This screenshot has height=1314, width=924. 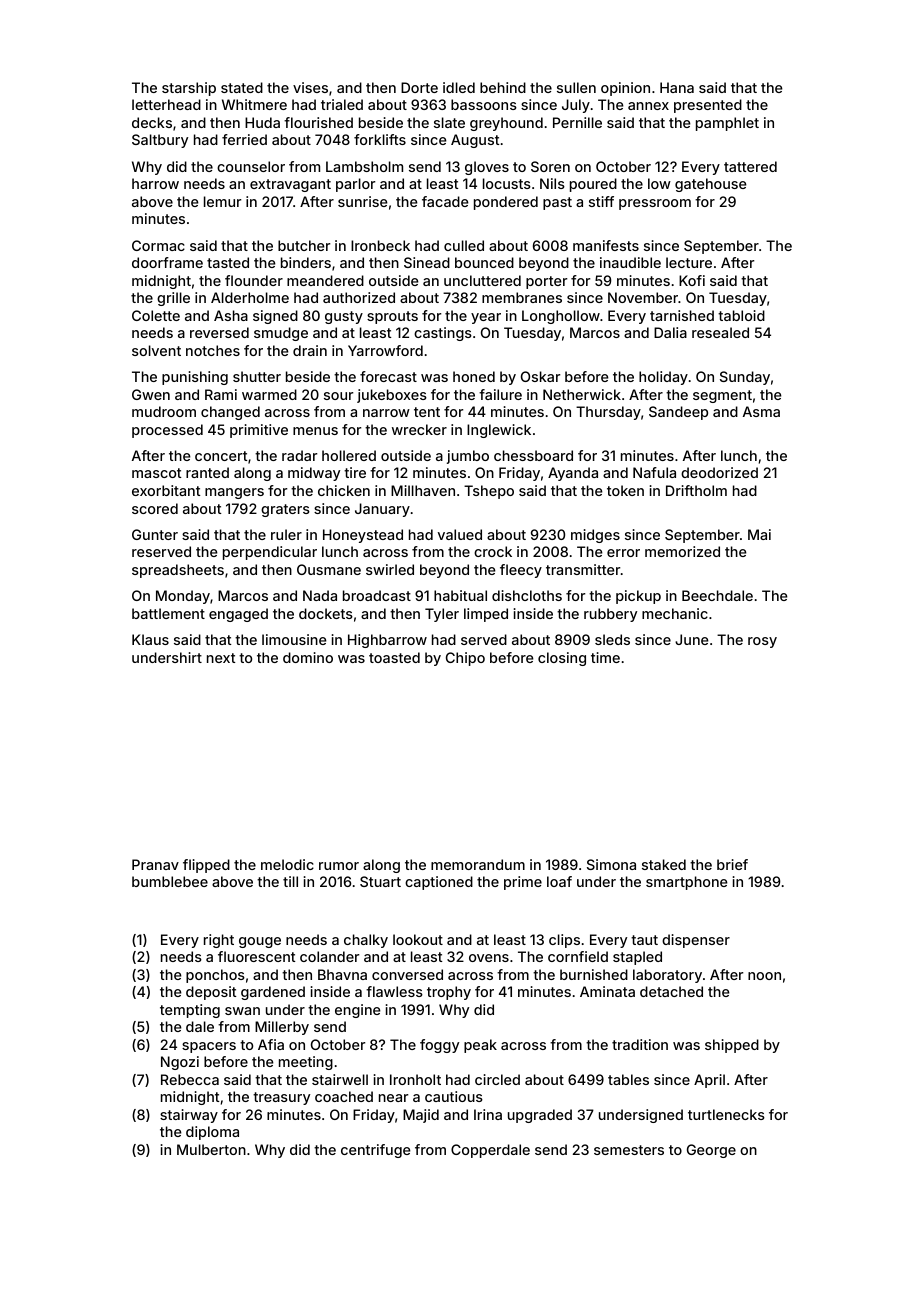 I want to click on rosy, so click(x=762, y=642).
